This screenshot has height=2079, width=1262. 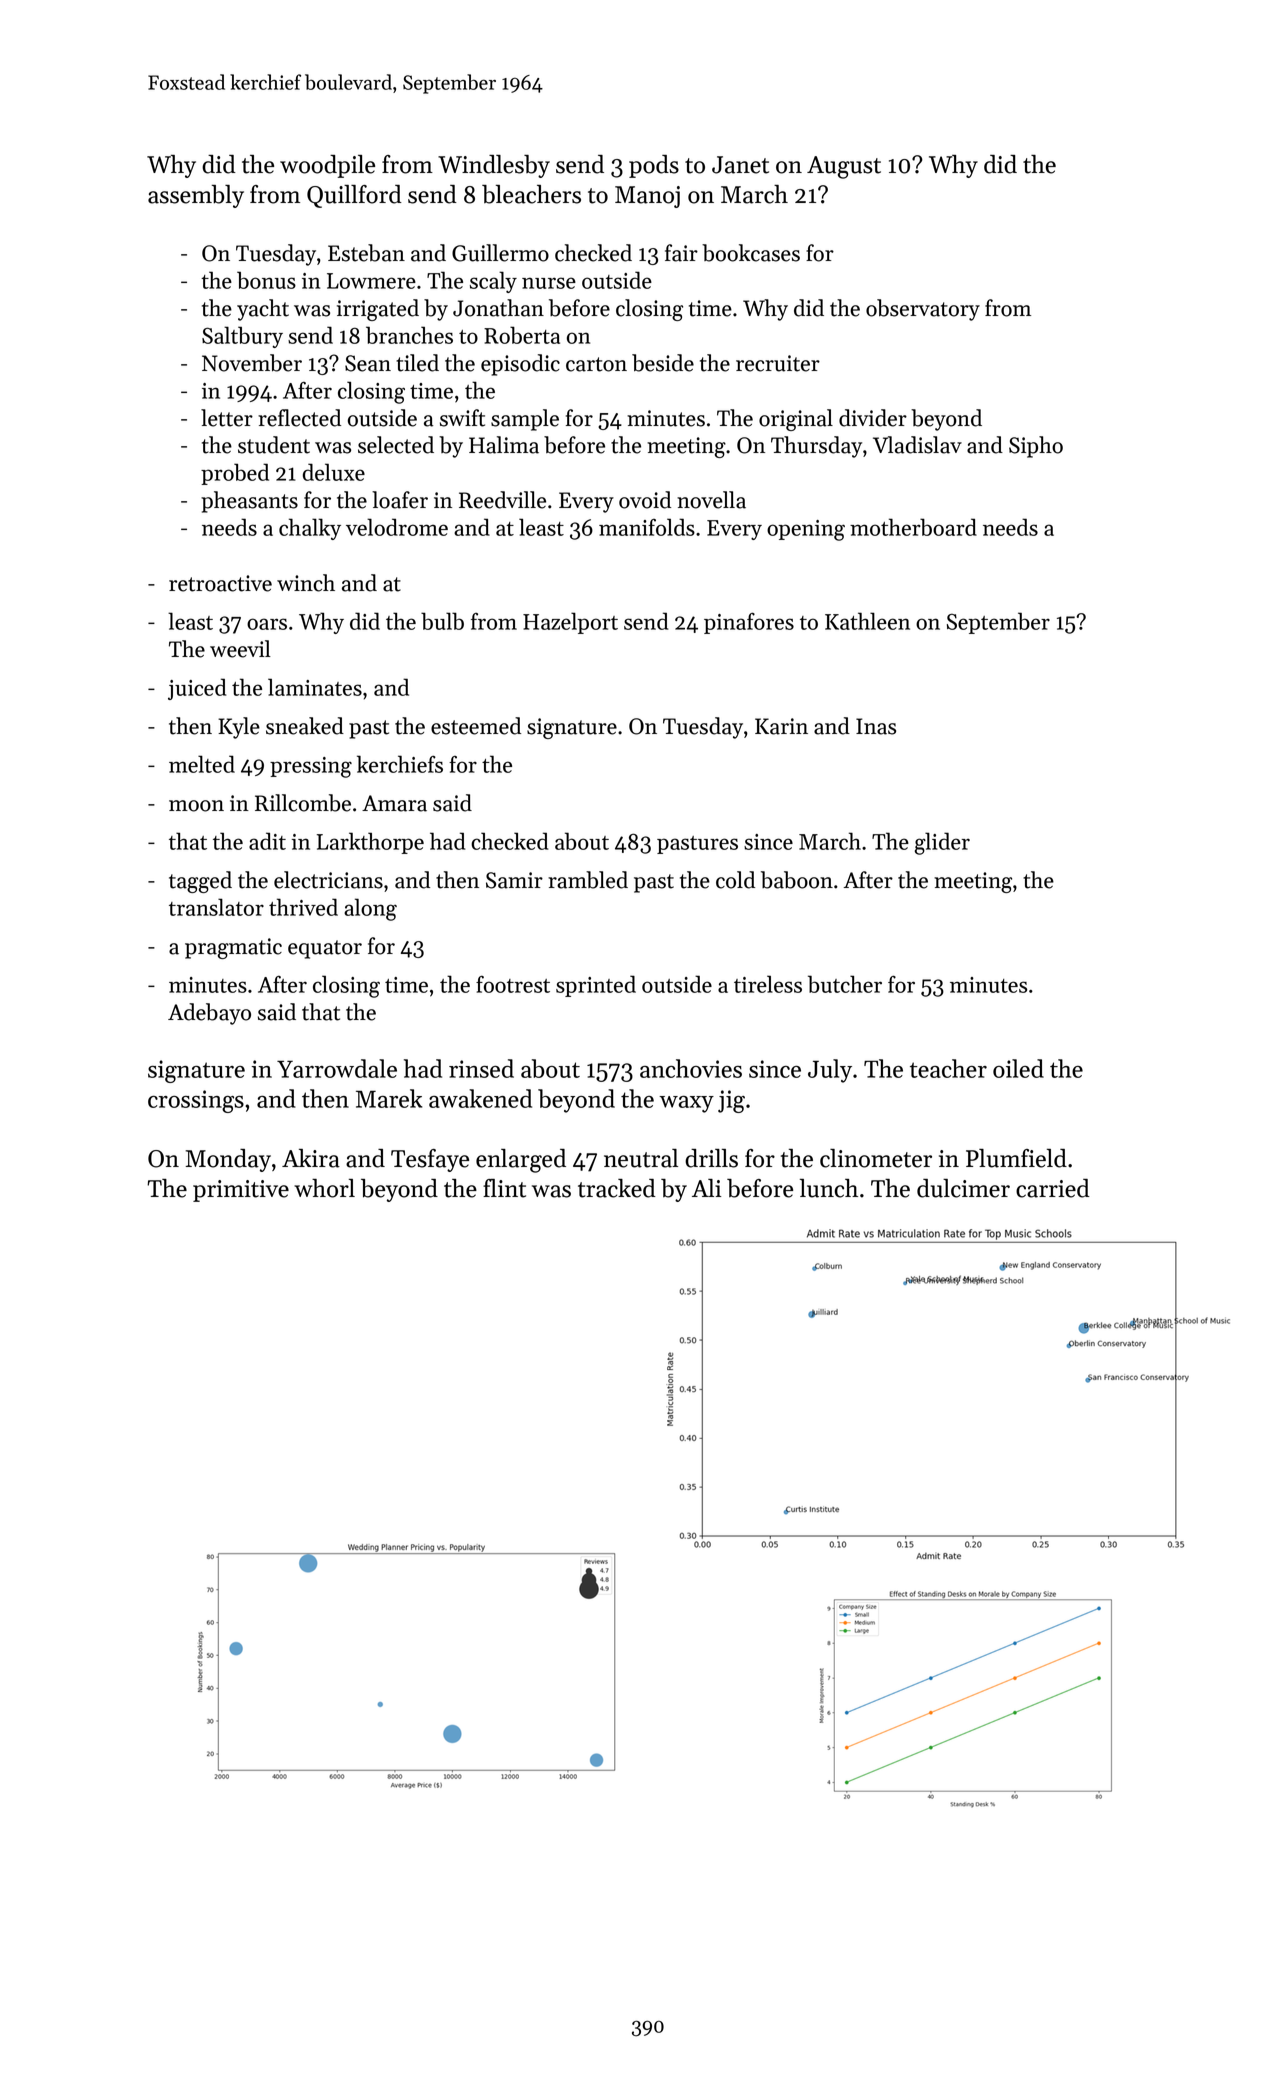 I want to click on Karin, so click(x=781, y=726).
